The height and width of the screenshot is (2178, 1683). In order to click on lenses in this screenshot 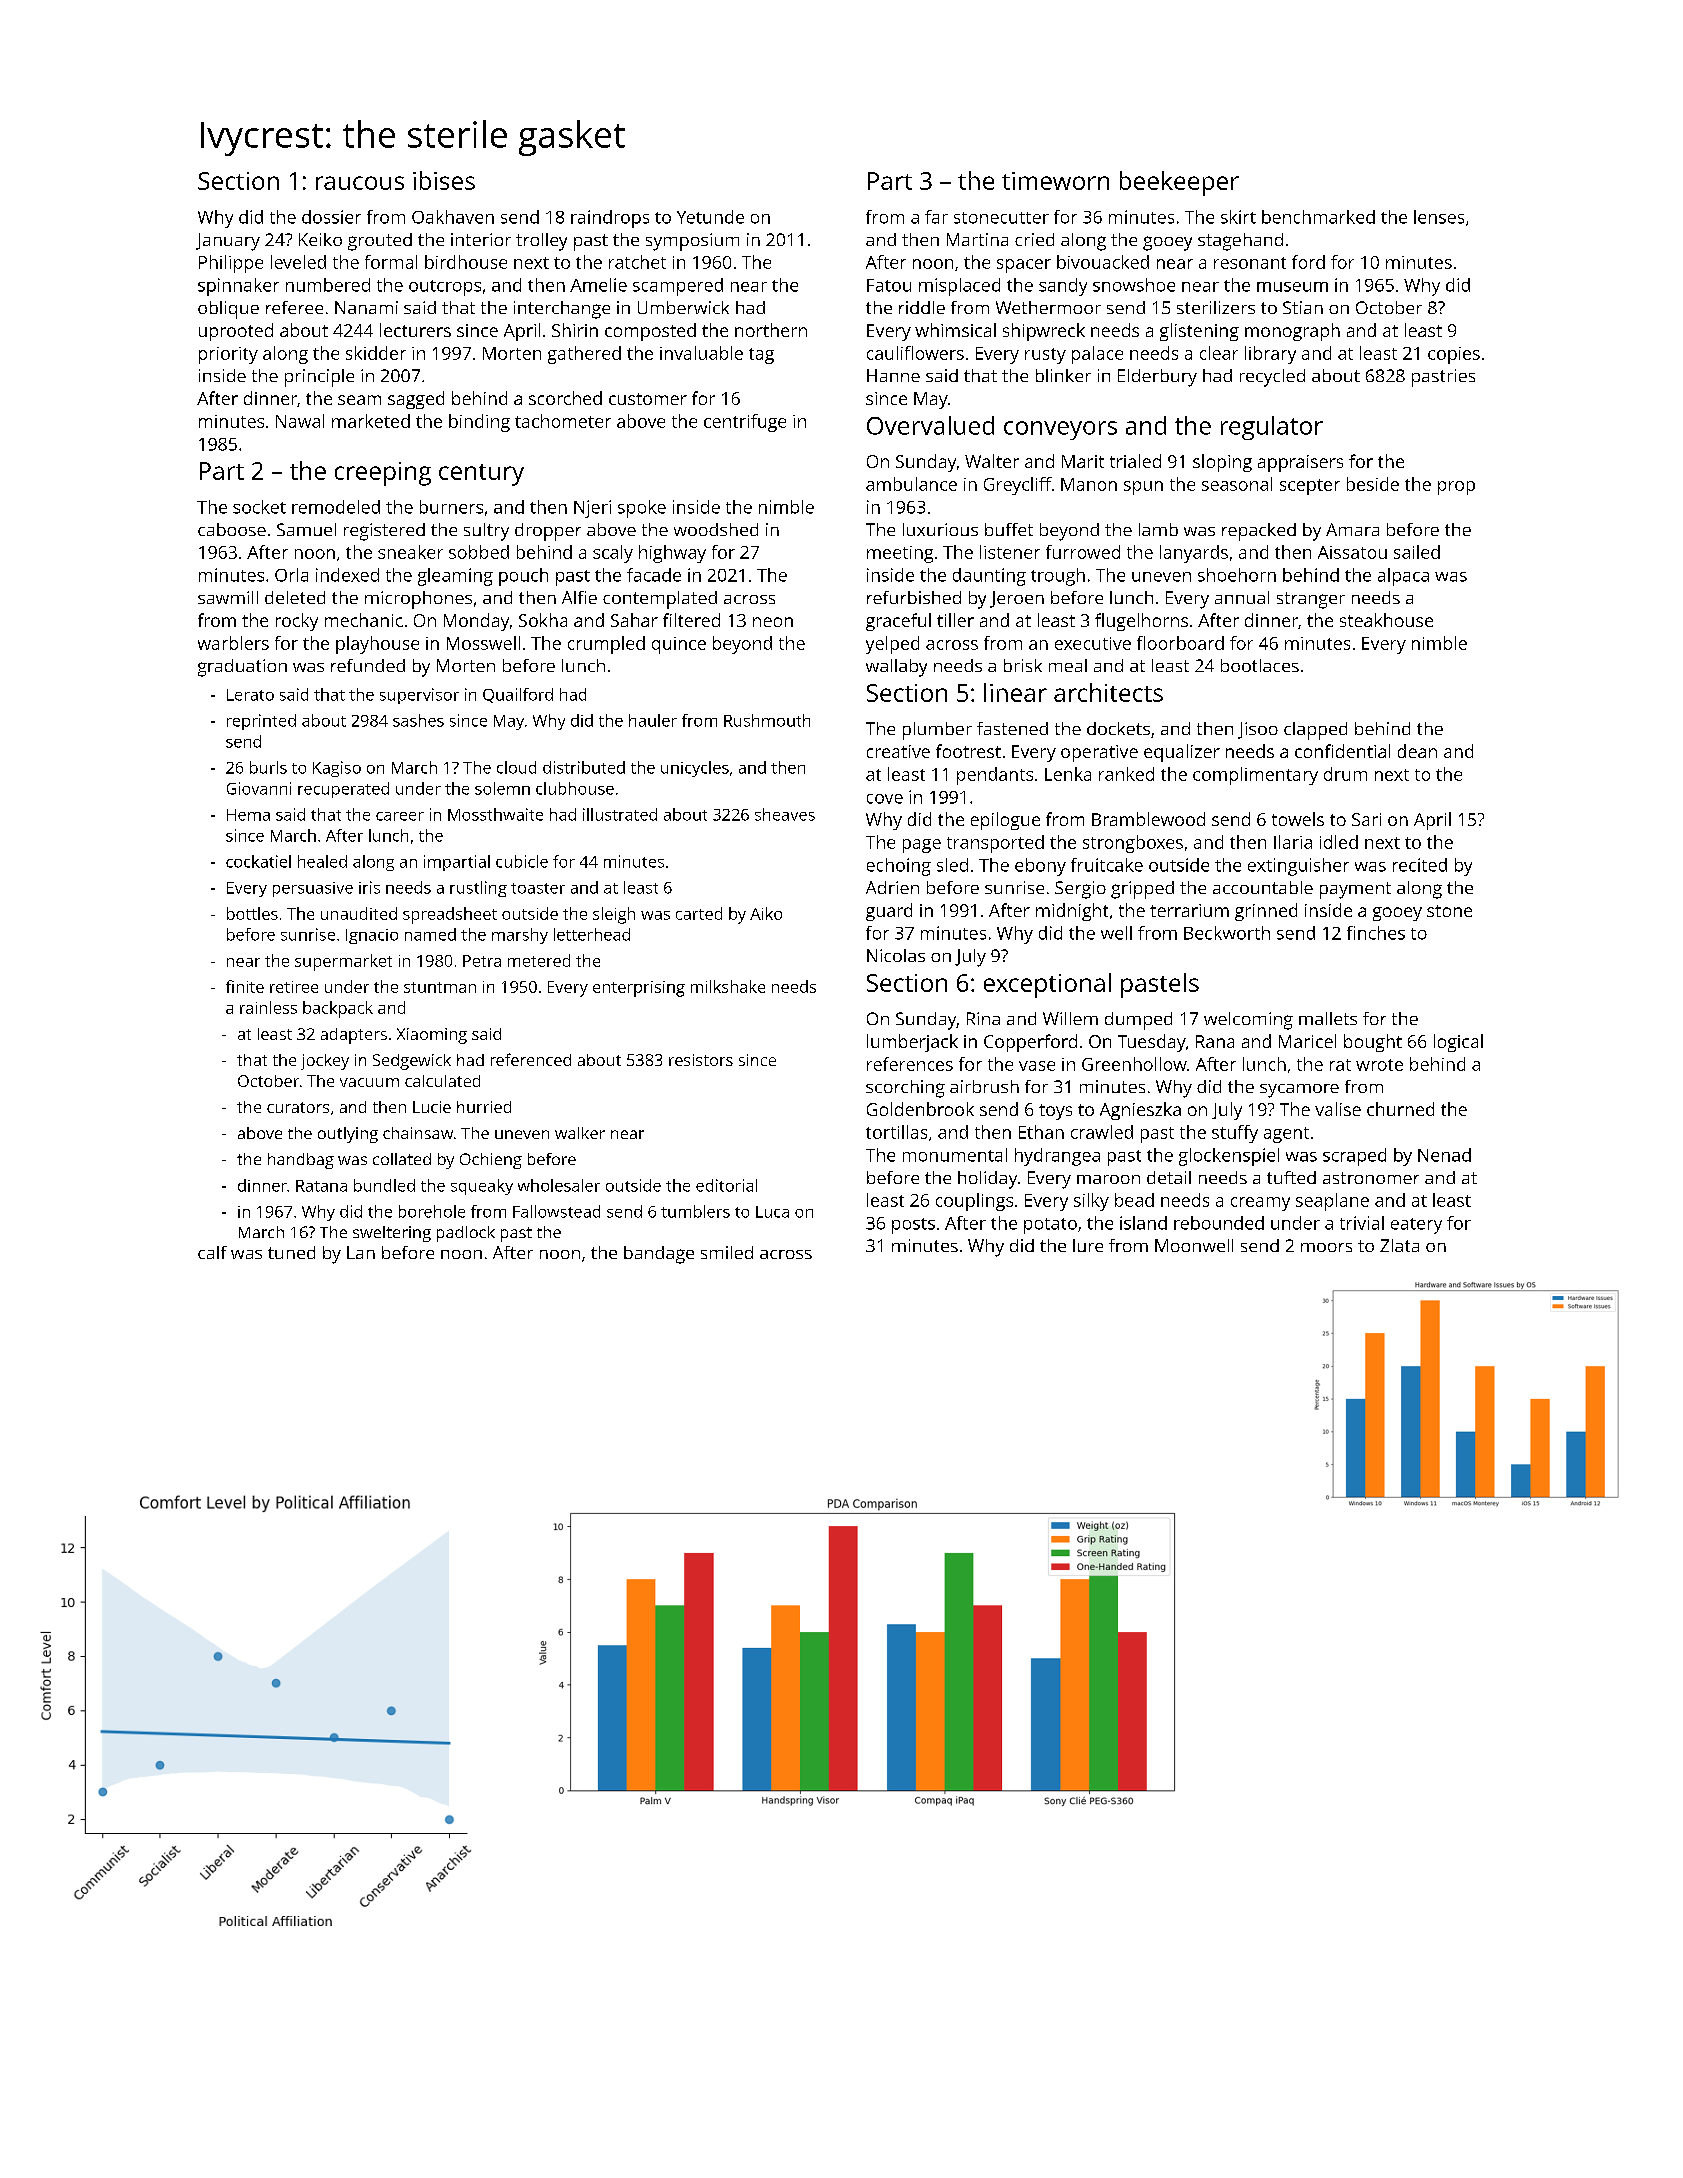, I will do `click(1439, 217)`.
